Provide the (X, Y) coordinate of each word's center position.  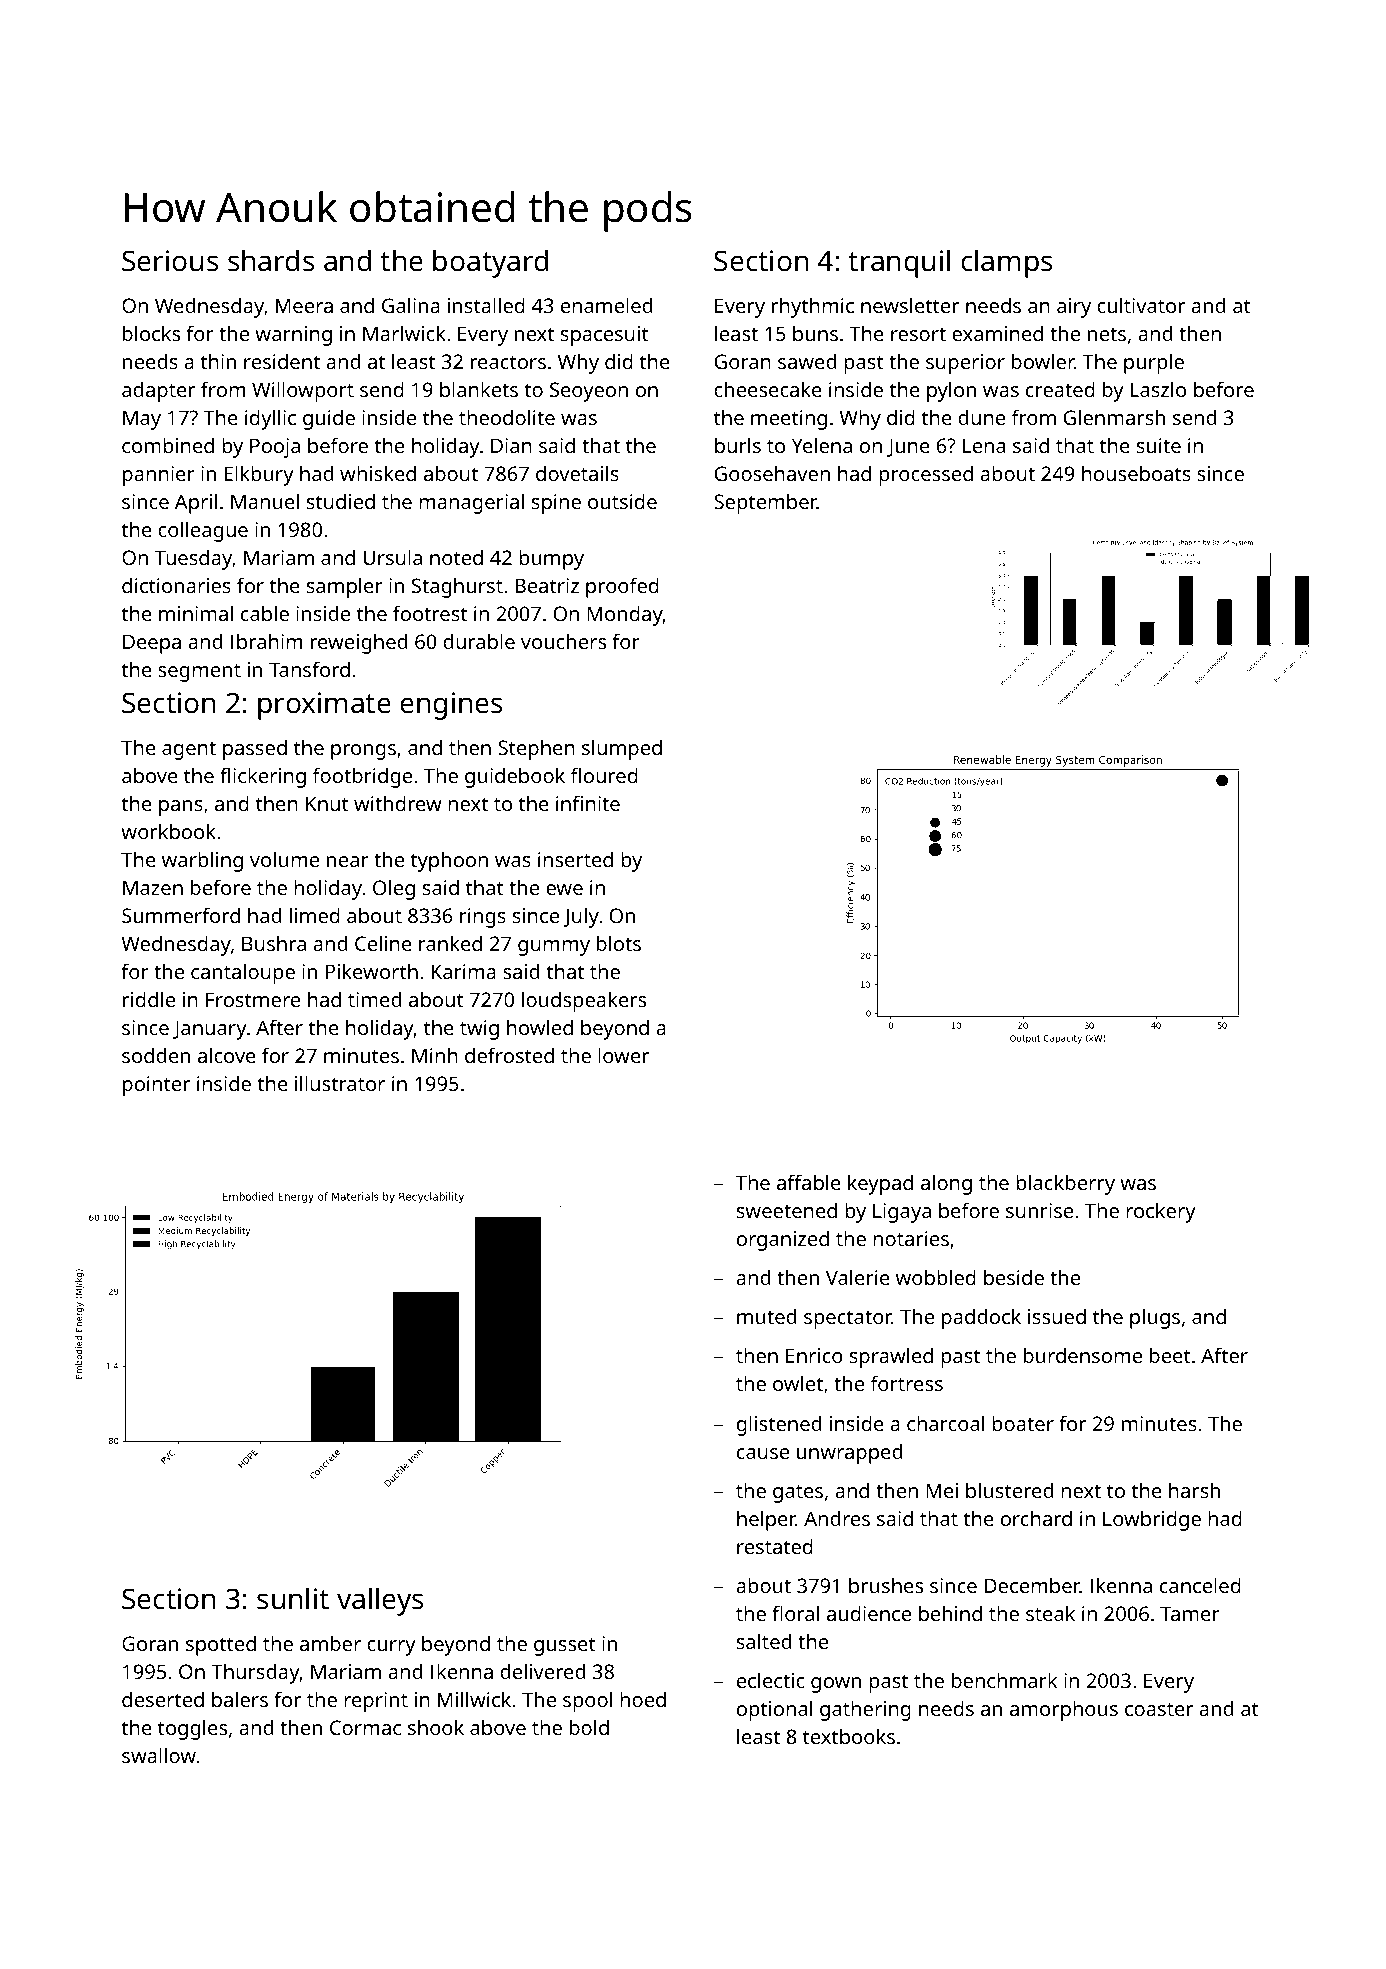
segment (199, 673)
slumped (622, 749)
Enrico (814, 1355)
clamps (1006, 263)
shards (271, 260)
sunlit (293, 1598)
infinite (588, 803)
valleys (380, 1601)
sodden (156, 1055)
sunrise (1039, 1210)
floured (604, 775)
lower (623, 1055)
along (946, 1184)
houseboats (1136, 473)
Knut (327, 803)
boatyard (490, 263)
